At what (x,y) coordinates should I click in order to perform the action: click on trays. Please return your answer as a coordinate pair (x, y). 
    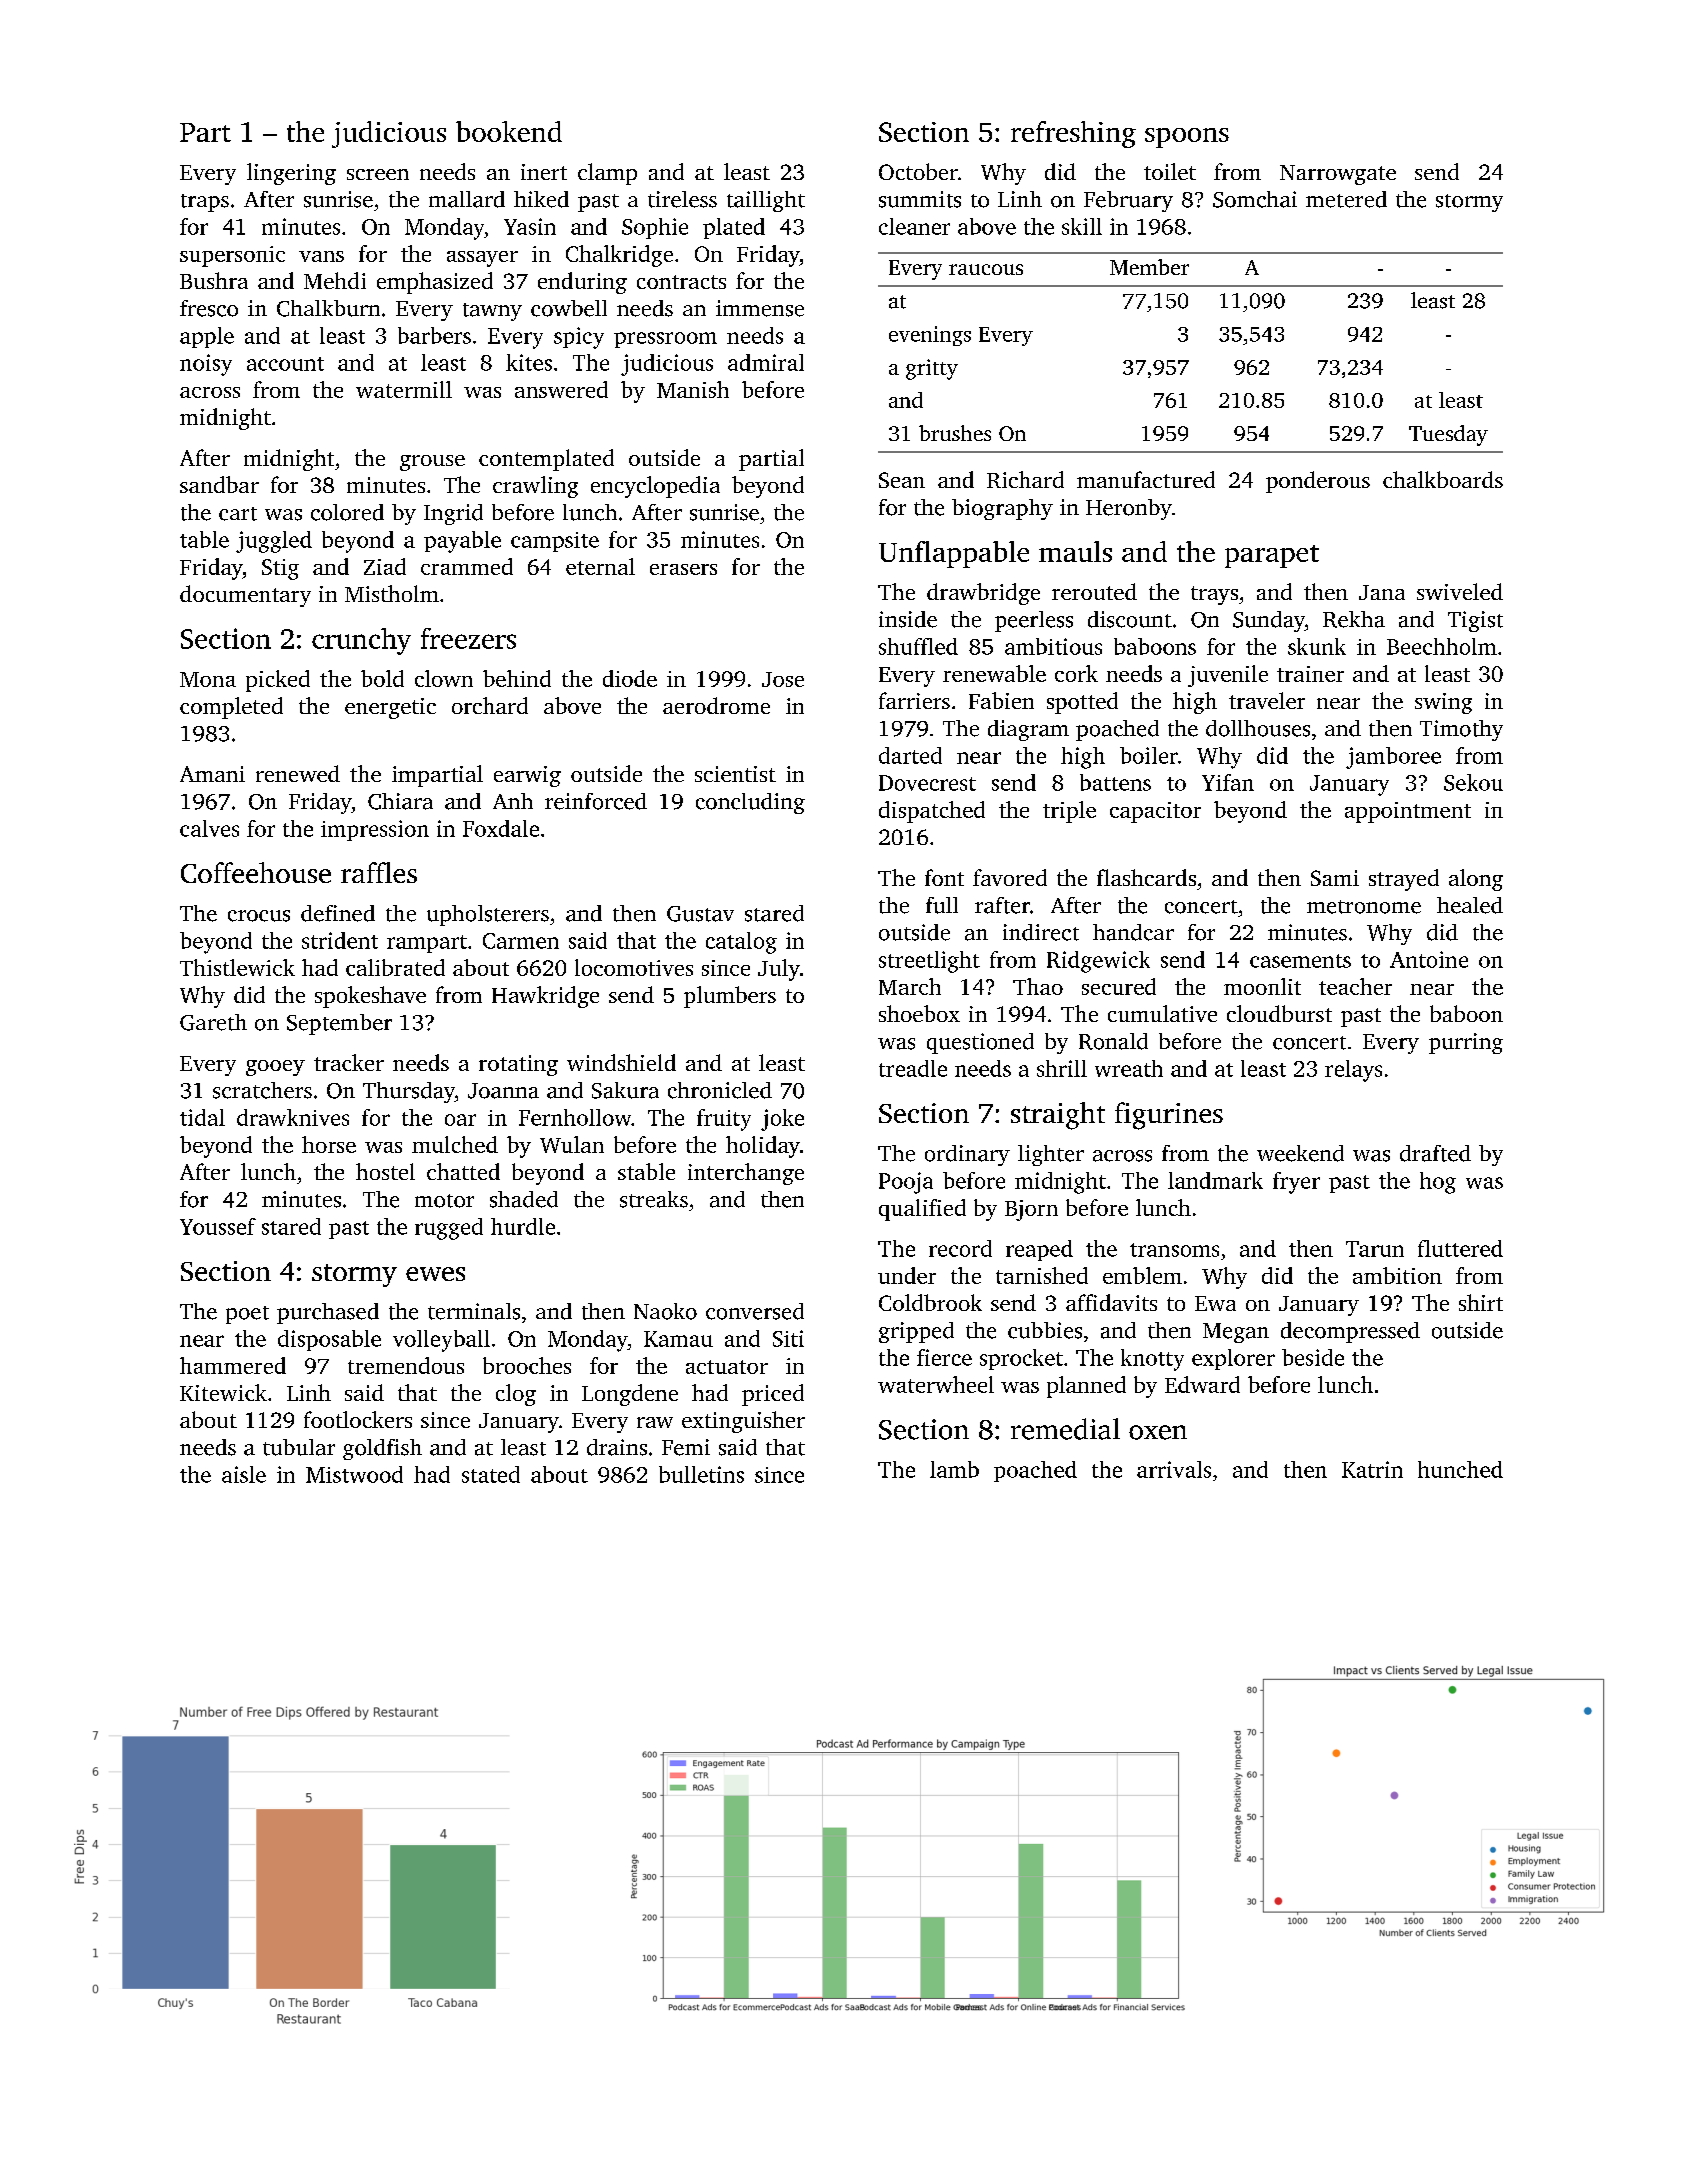
    Looking at the image, I should click on (1214, 595).
